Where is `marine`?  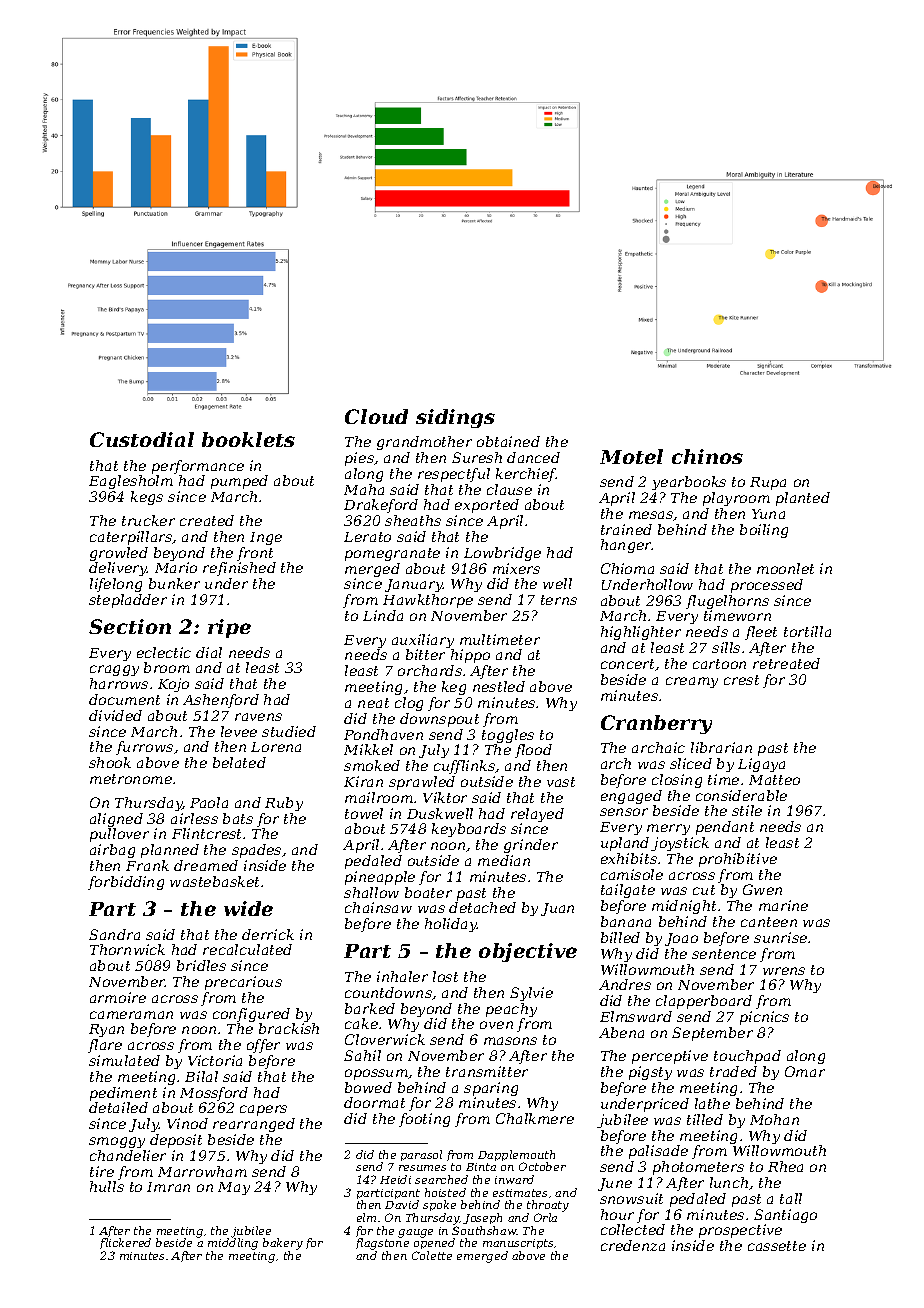 marine is located at coordinates (783, 905).
